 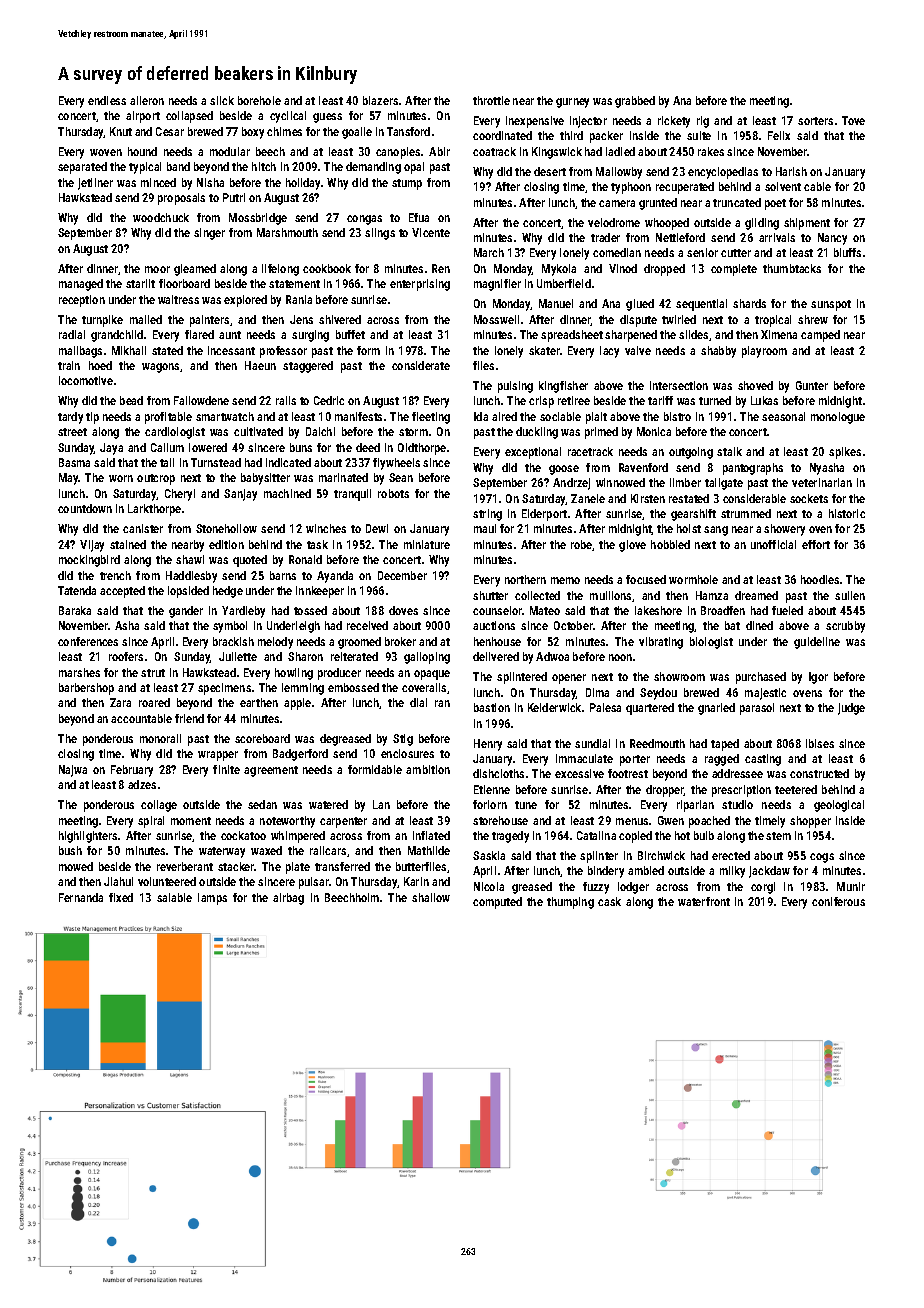 What do you see at coordinates (350, 334) in the document?
I see `buffet` at bounding box center [350, 334].
